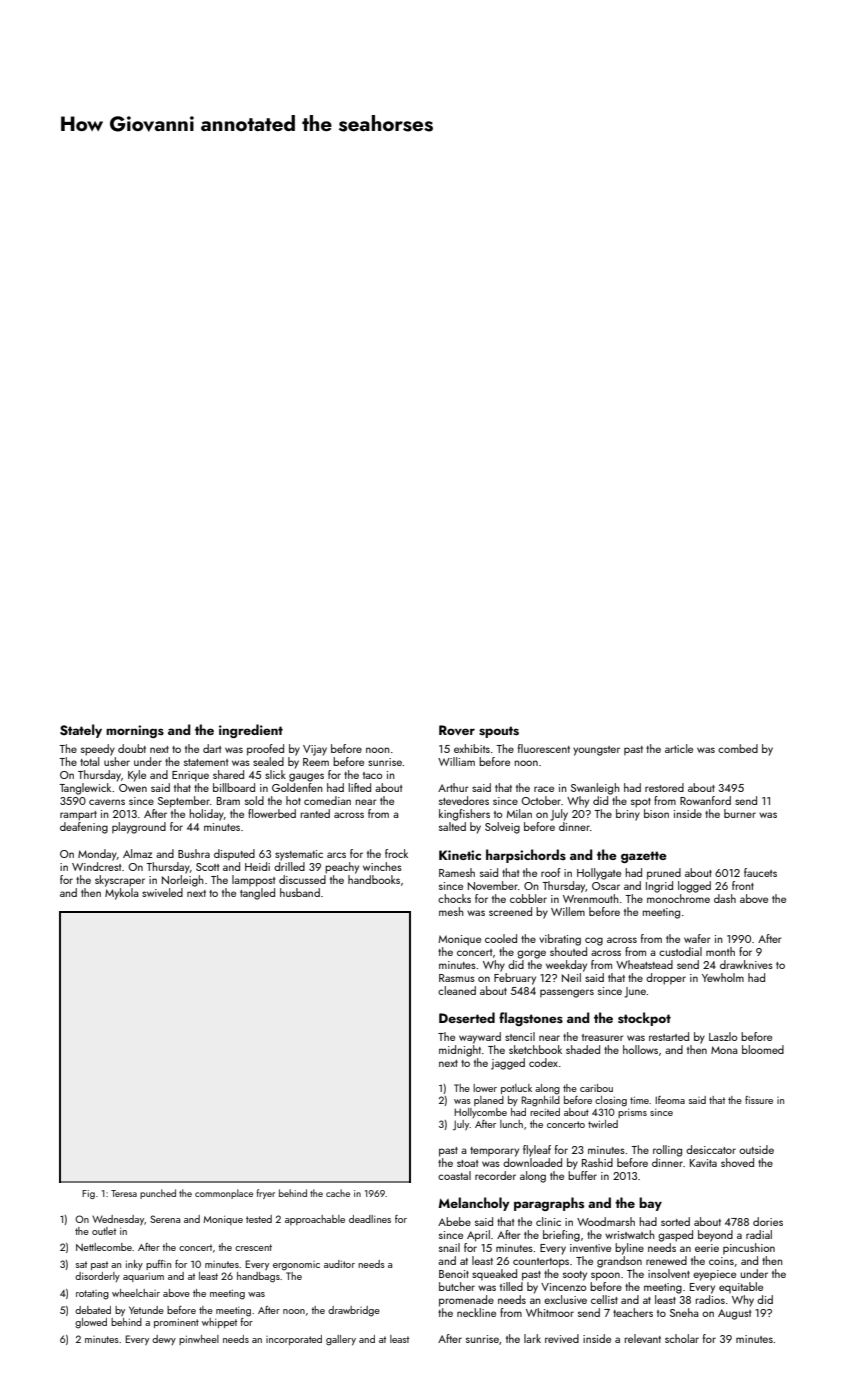  Describe the element at coordinates (146, 1310) in the image. I see `Yetunde` at that location.
